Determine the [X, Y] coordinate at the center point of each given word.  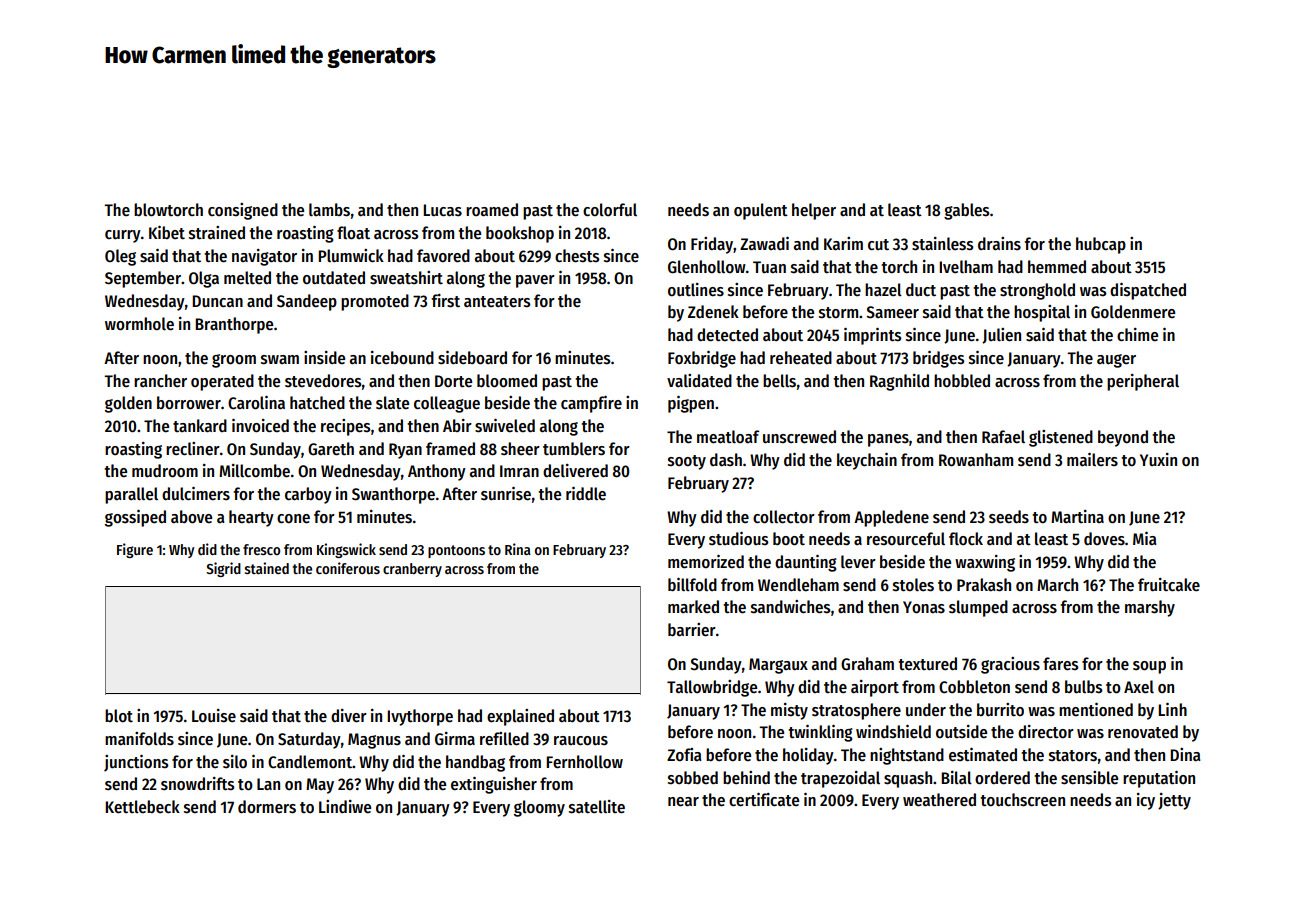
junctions [136, 763]
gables [966, 211]
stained [267, 568]
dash [726, 460]
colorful [610, 210]
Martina [1077, 516]
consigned [243, 211]
